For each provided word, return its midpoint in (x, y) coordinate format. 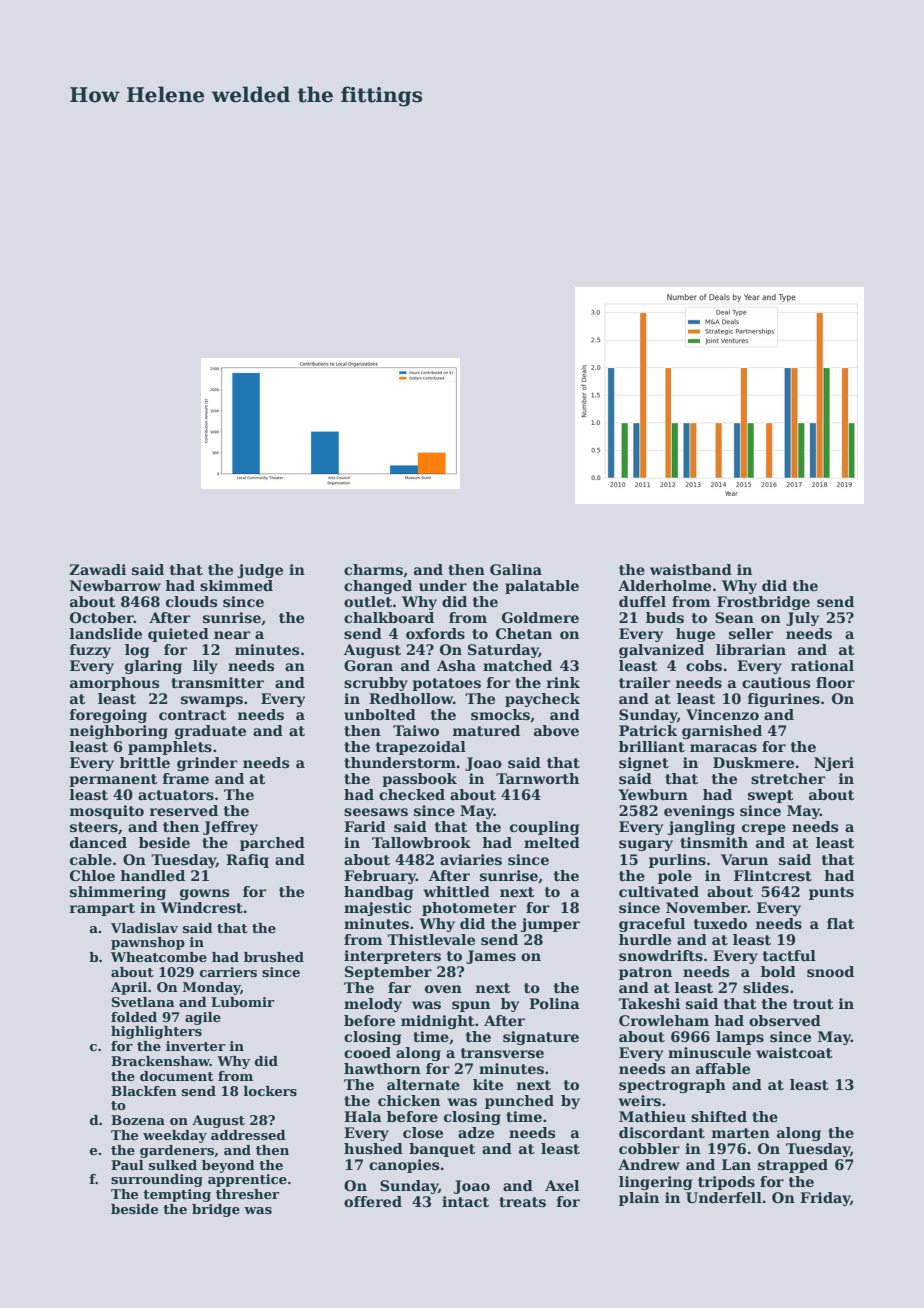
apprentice (247, 1180)
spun (471, 1006)
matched (517, 665)
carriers (228, 972)
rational (822, 665)
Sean (734, 617)
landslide (106, 633)
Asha (456, 665)
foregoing (108, 716)
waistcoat (794, 1052)
